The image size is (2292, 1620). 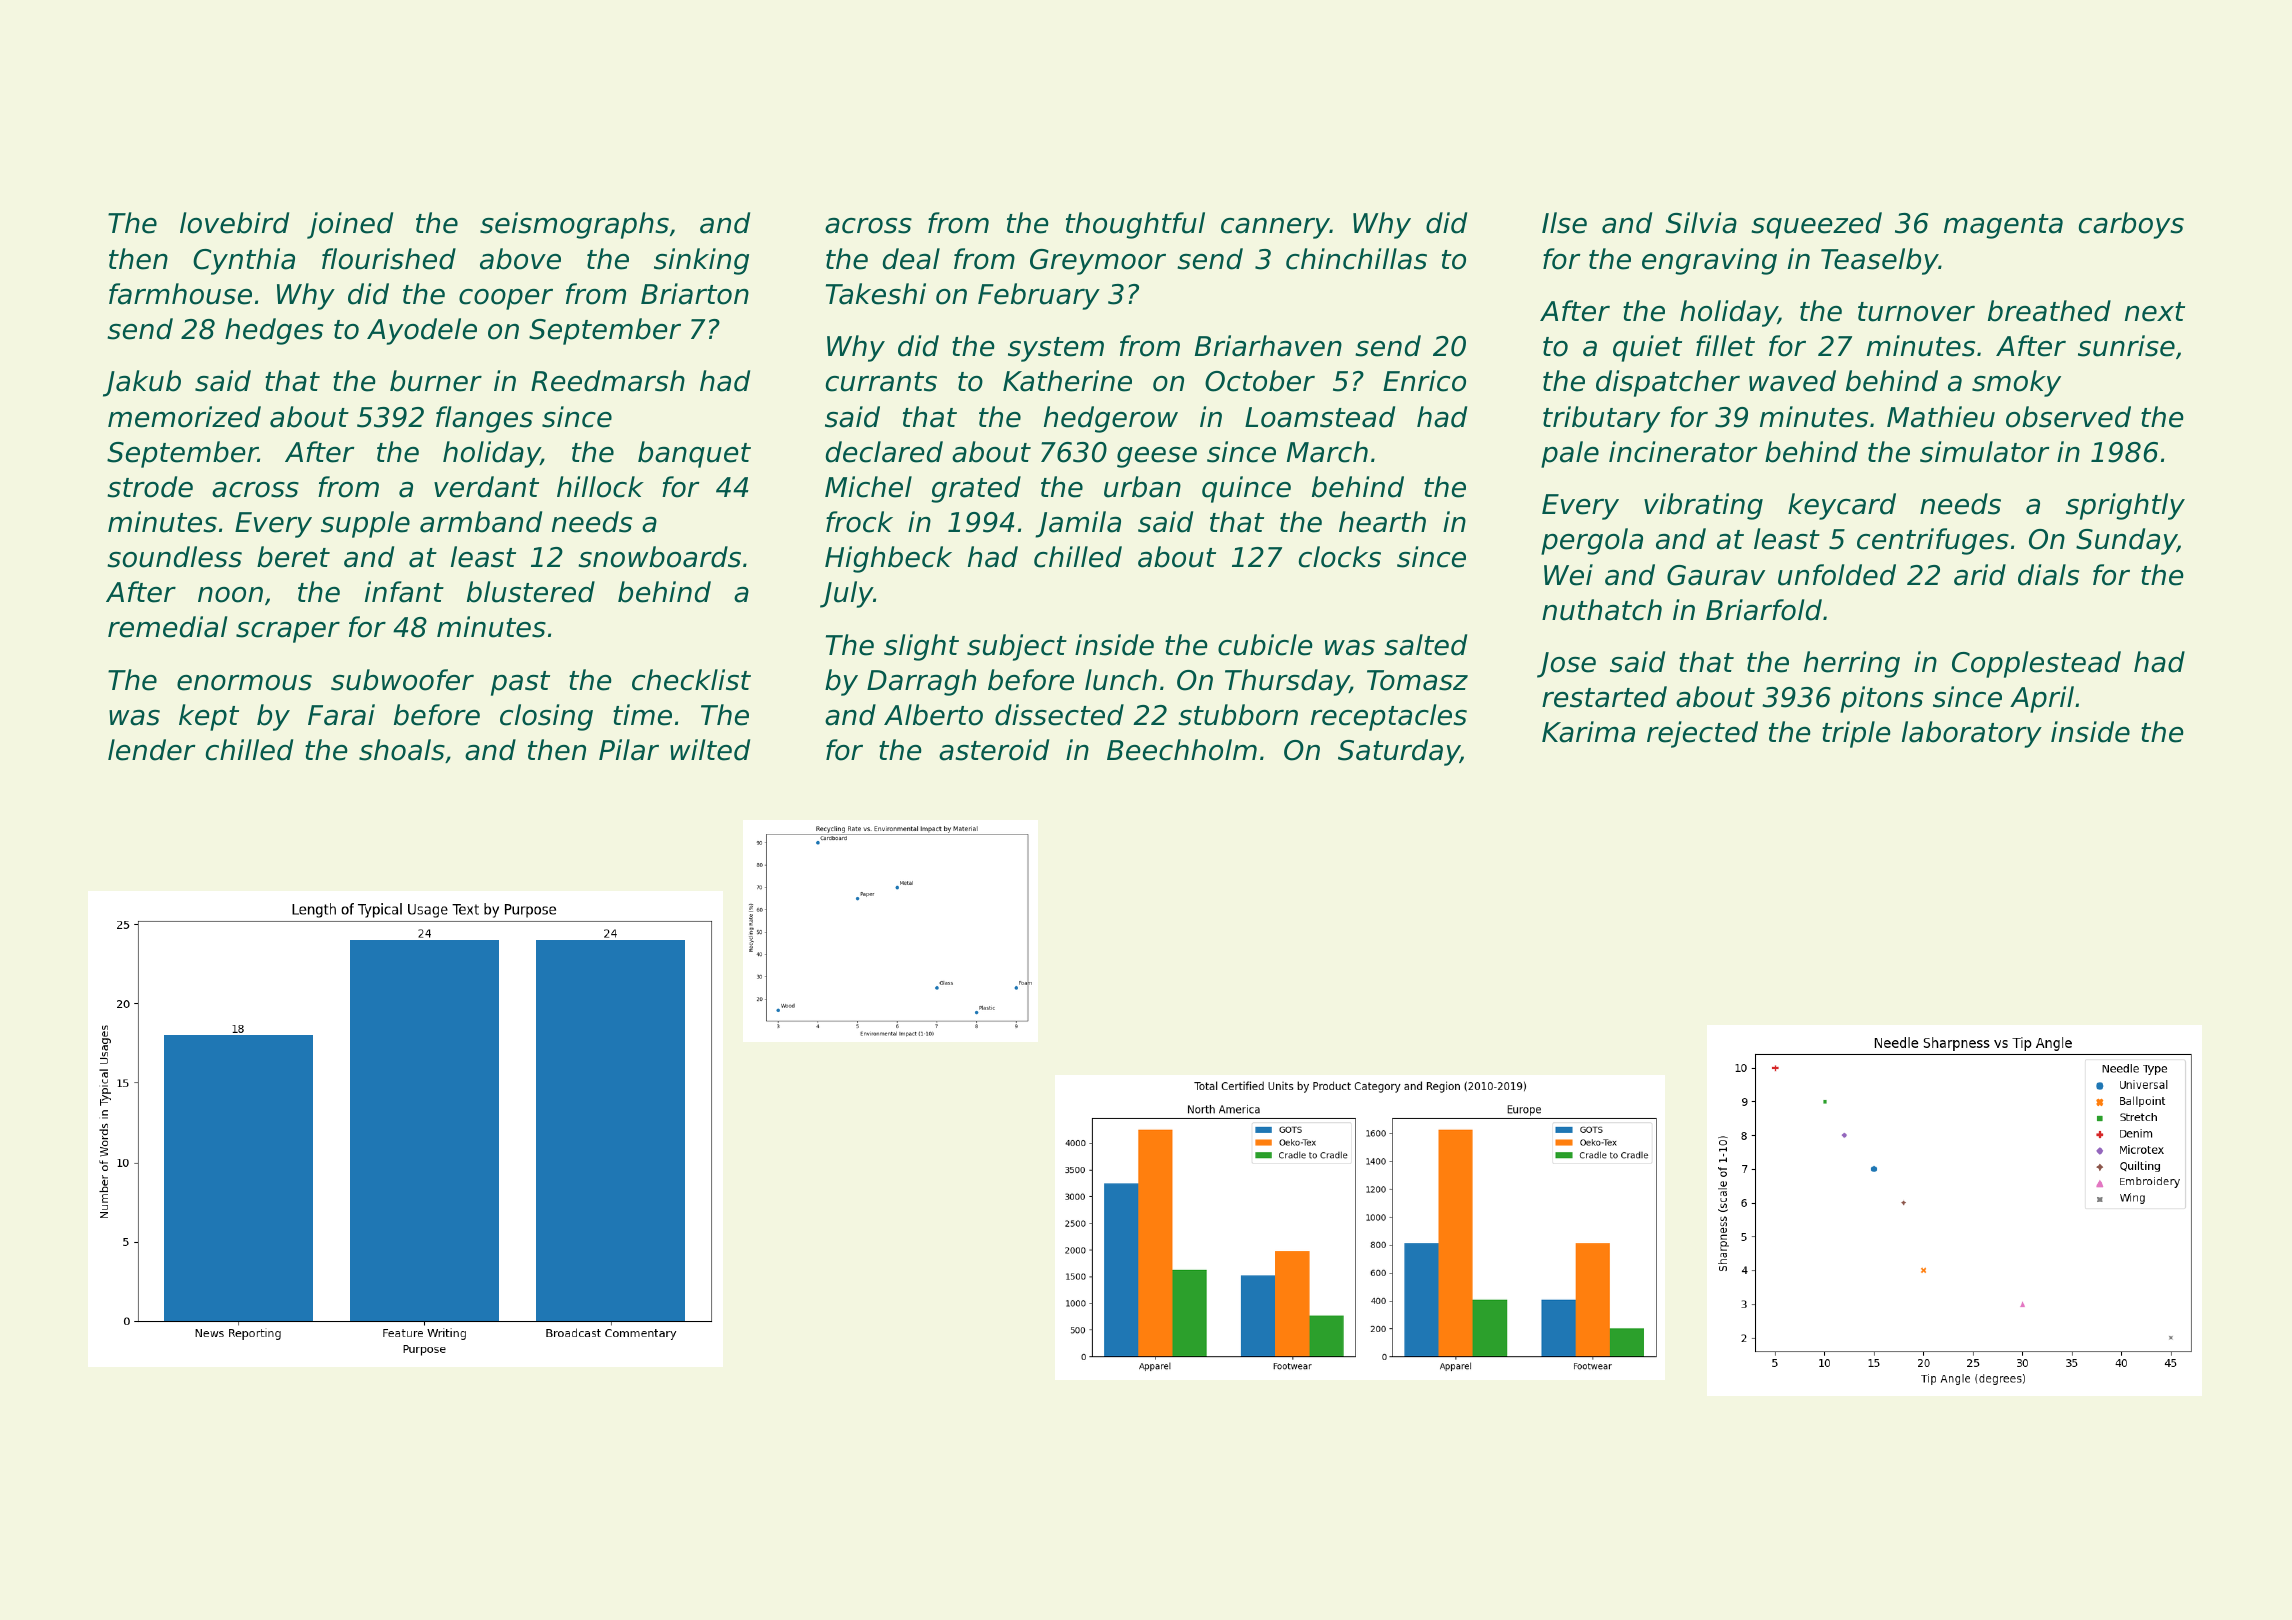 I want to click on seismographs, so click(x=574, y=225).
